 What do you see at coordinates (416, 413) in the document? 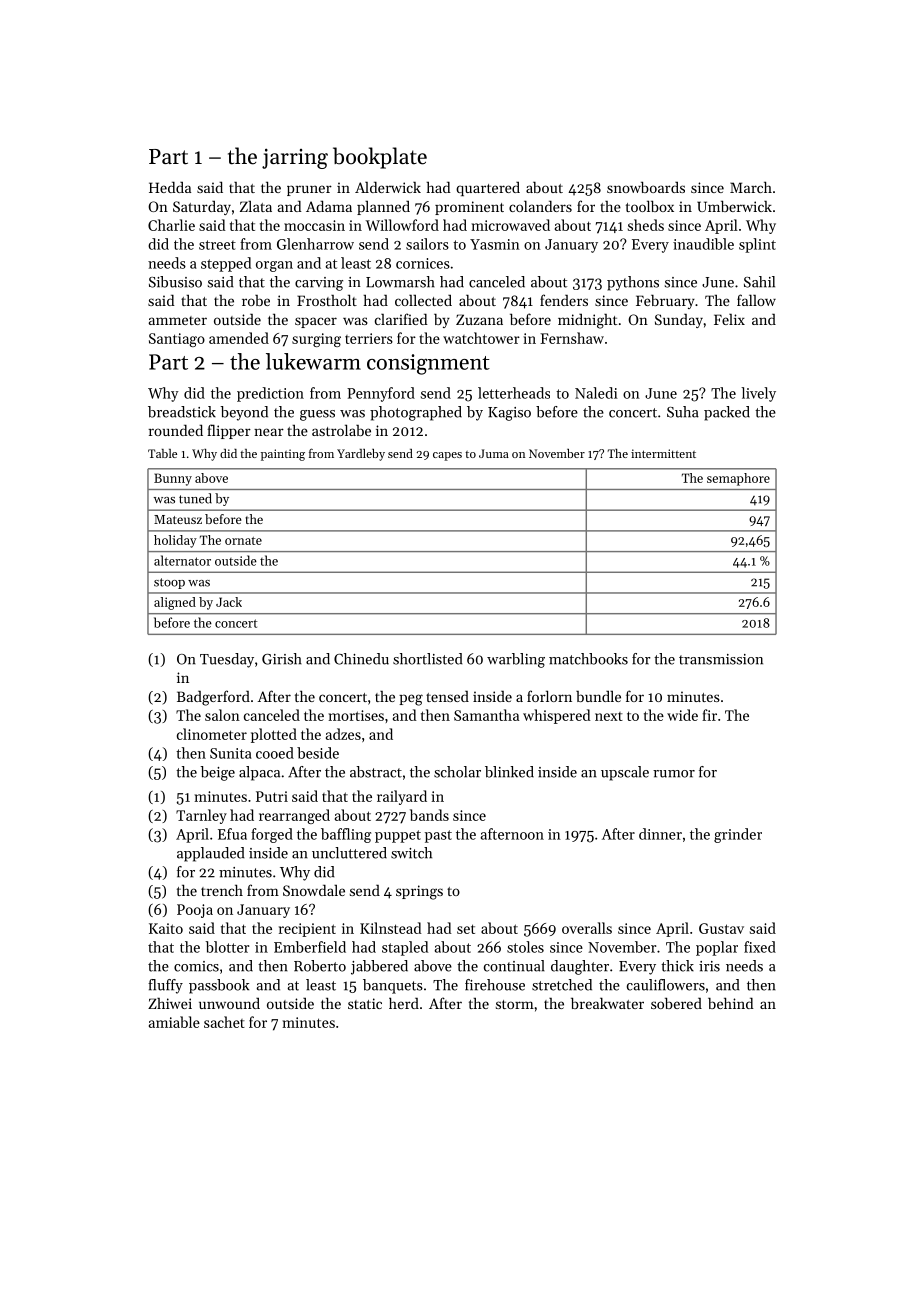
I see `photographed` at bounding box center [416, 413].
